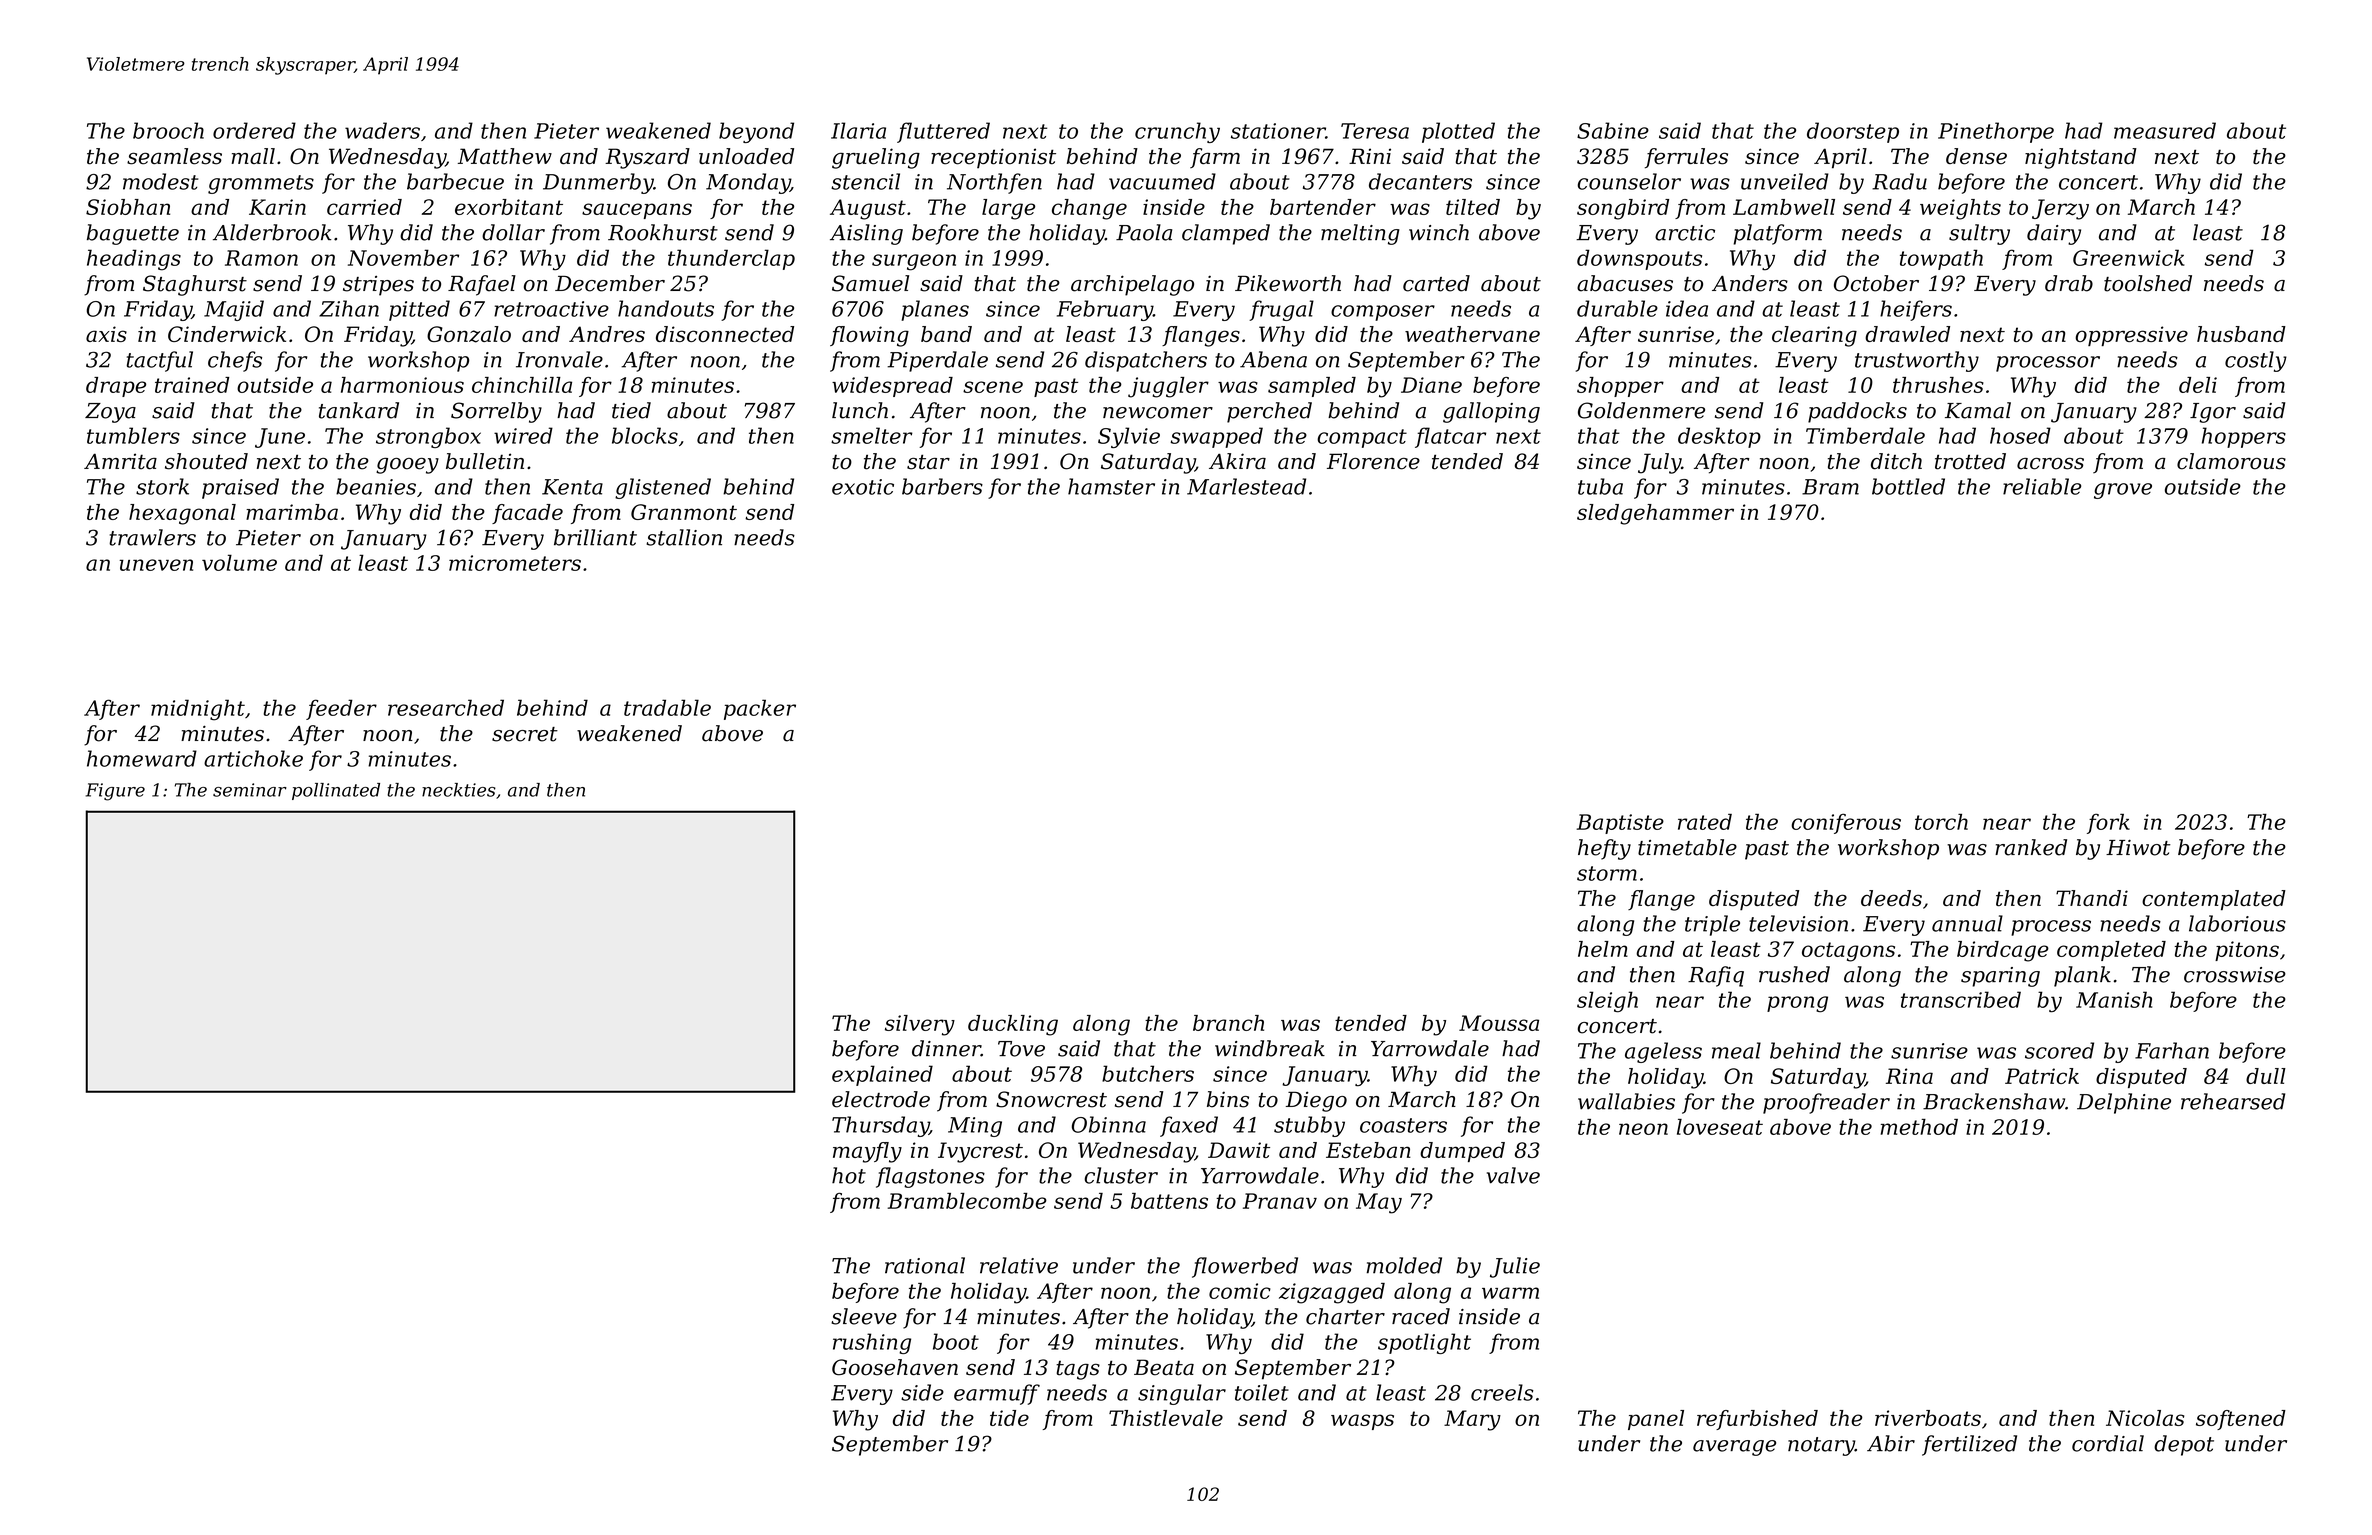  What do you see at coordinates (115, 792) in the screenshot?
I see `Figure` at bounding box center [115, 792].
